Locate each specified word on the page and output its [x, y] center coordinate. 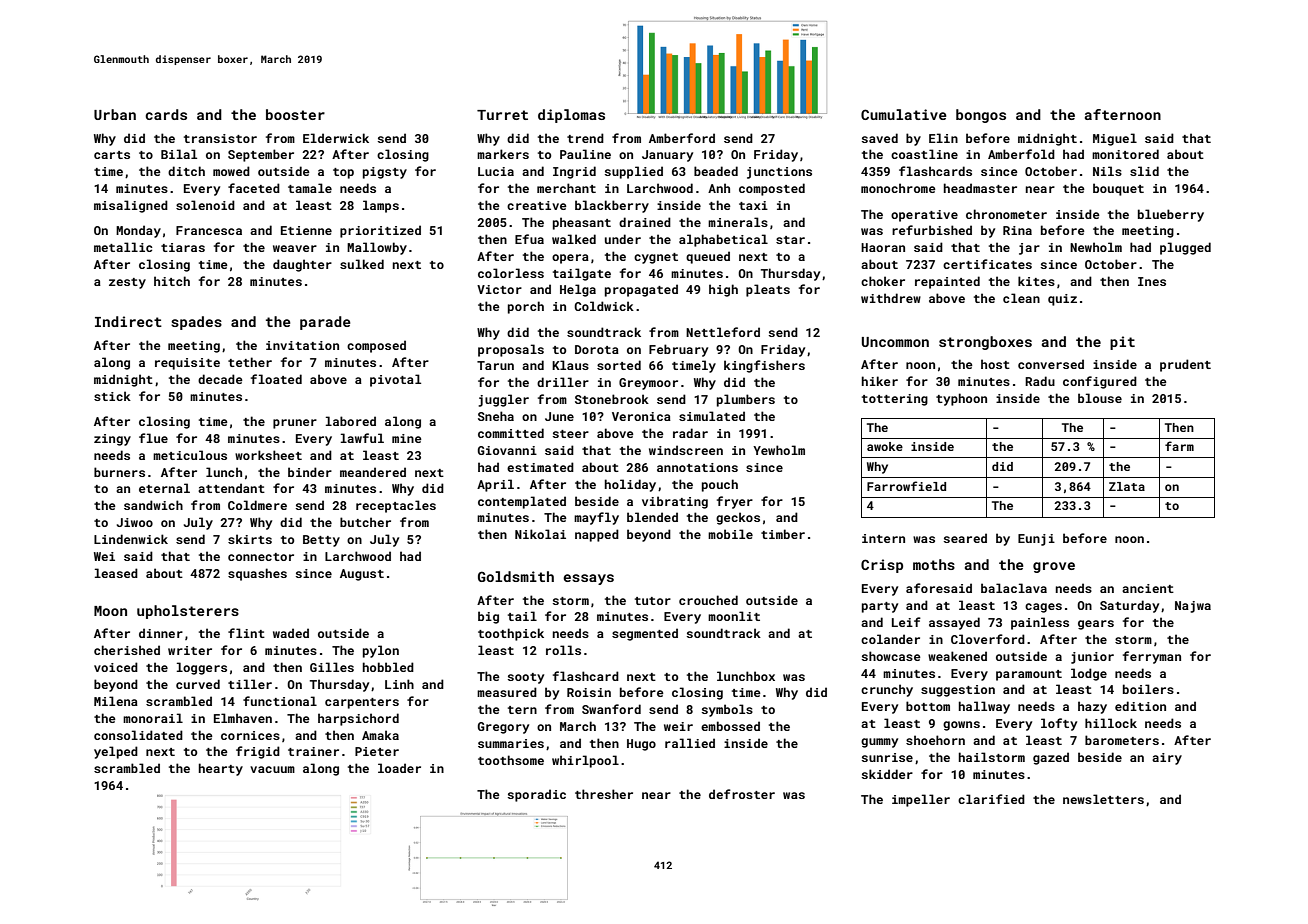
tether [250, 362]
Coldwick [604, 306]
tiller [250, 684]
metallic [123, 247]
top [343, 173]
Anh [719, 188]
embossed [730, 726]
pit [1122, 343]
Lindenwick [131, 539]
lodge [1089, 674]
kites [1036, 281]
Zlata [1127, 486]
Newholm [1096, 247]
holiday [630, 485]
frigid [258, 752]
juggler [503, 400]
